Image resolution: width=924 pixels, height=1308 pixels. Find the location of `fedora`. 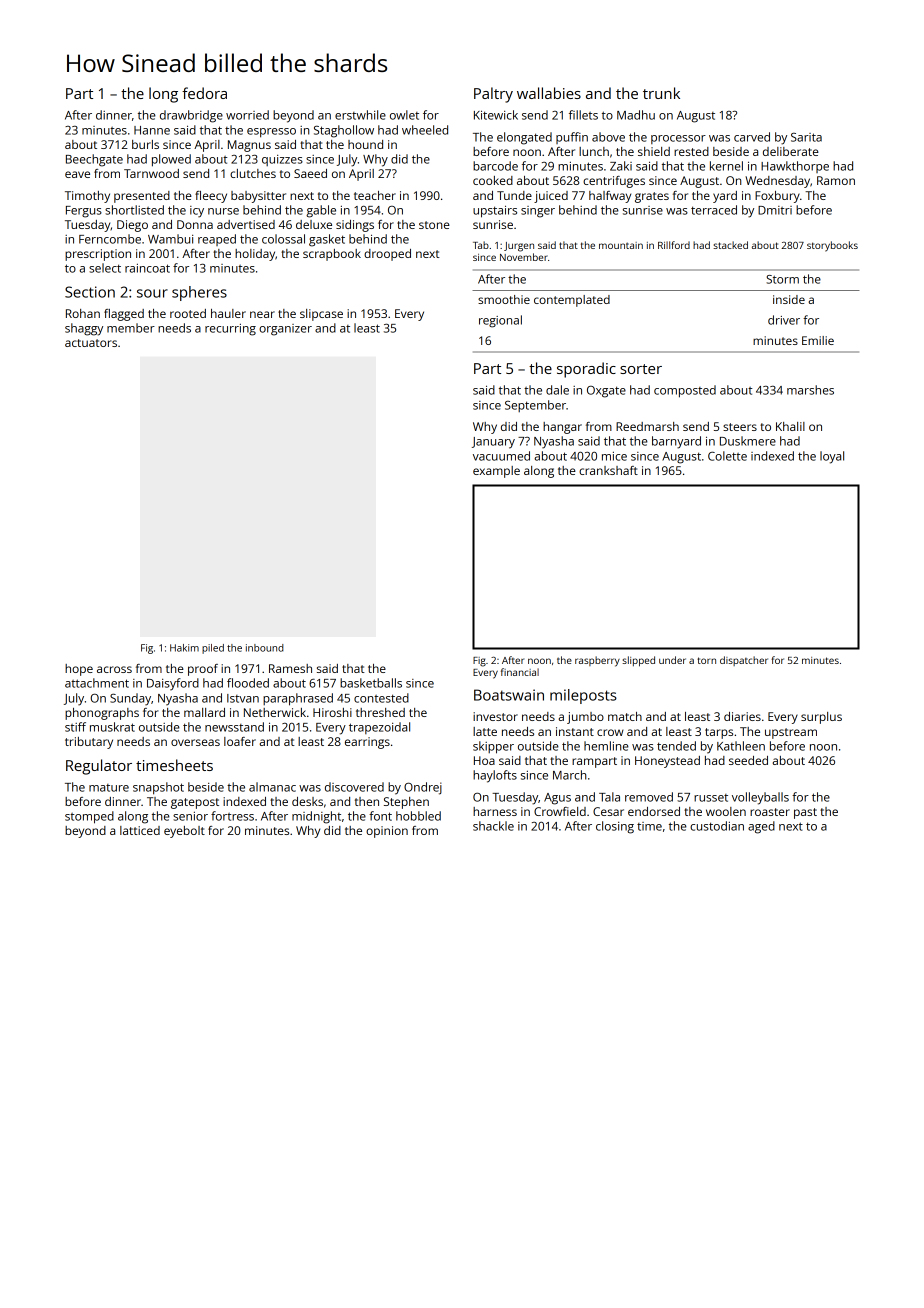

fedora is located at coordinates (204, 93).
